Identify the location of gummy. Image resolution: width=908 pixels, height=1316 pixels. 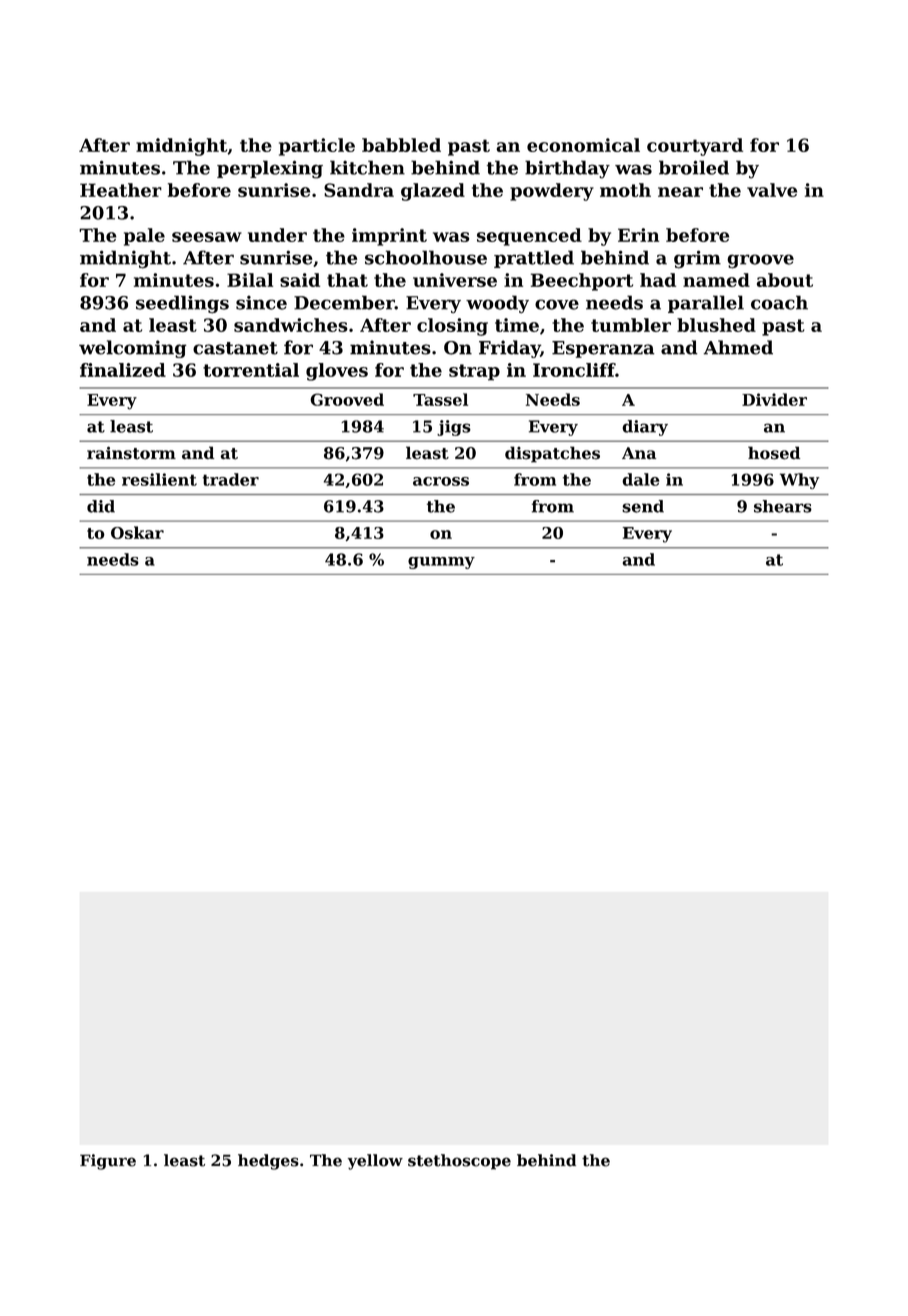
(441, 563).
